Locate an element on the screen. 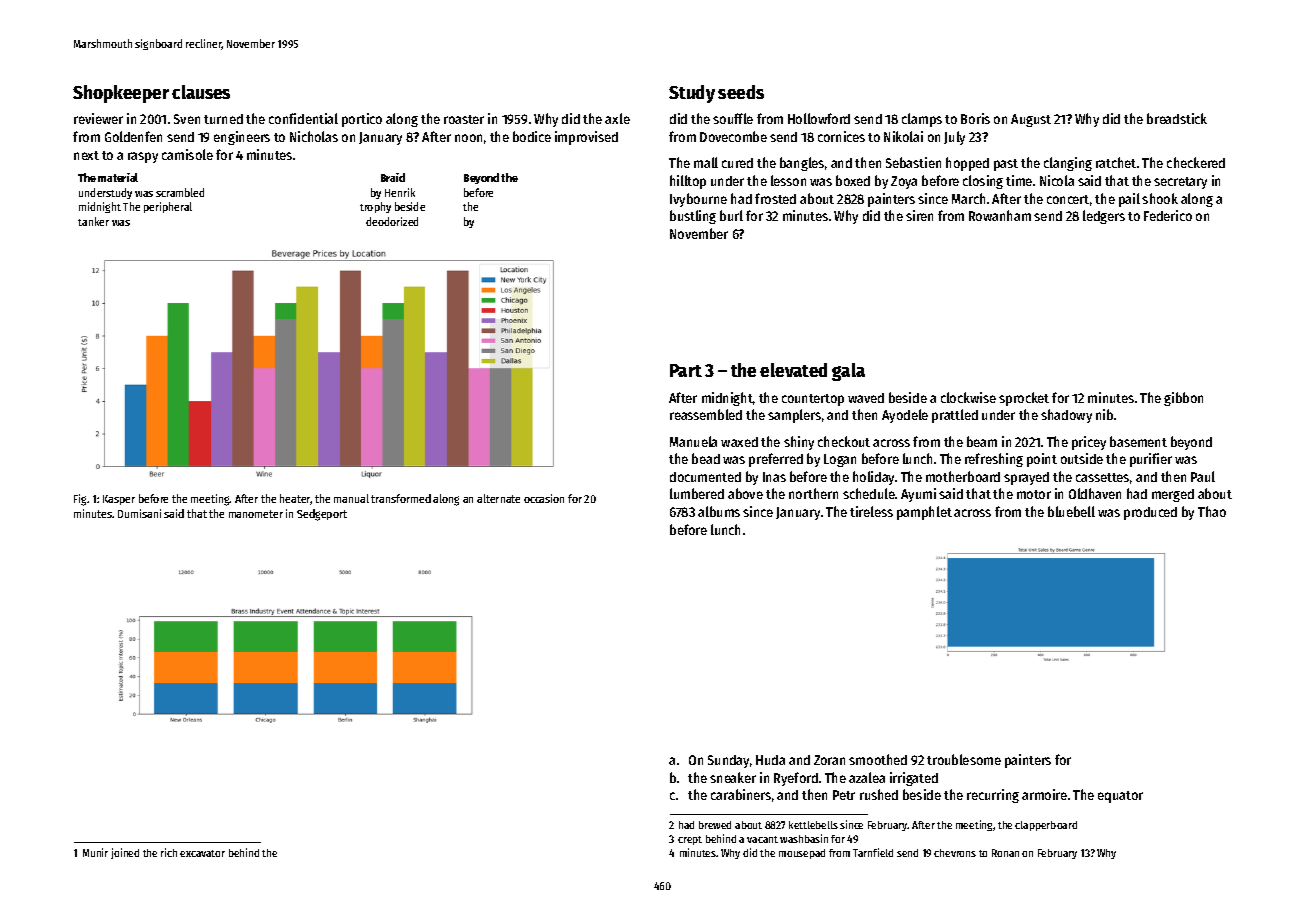 The image size is (1308, 924). Thao is located at coordinates (1212, 511).
